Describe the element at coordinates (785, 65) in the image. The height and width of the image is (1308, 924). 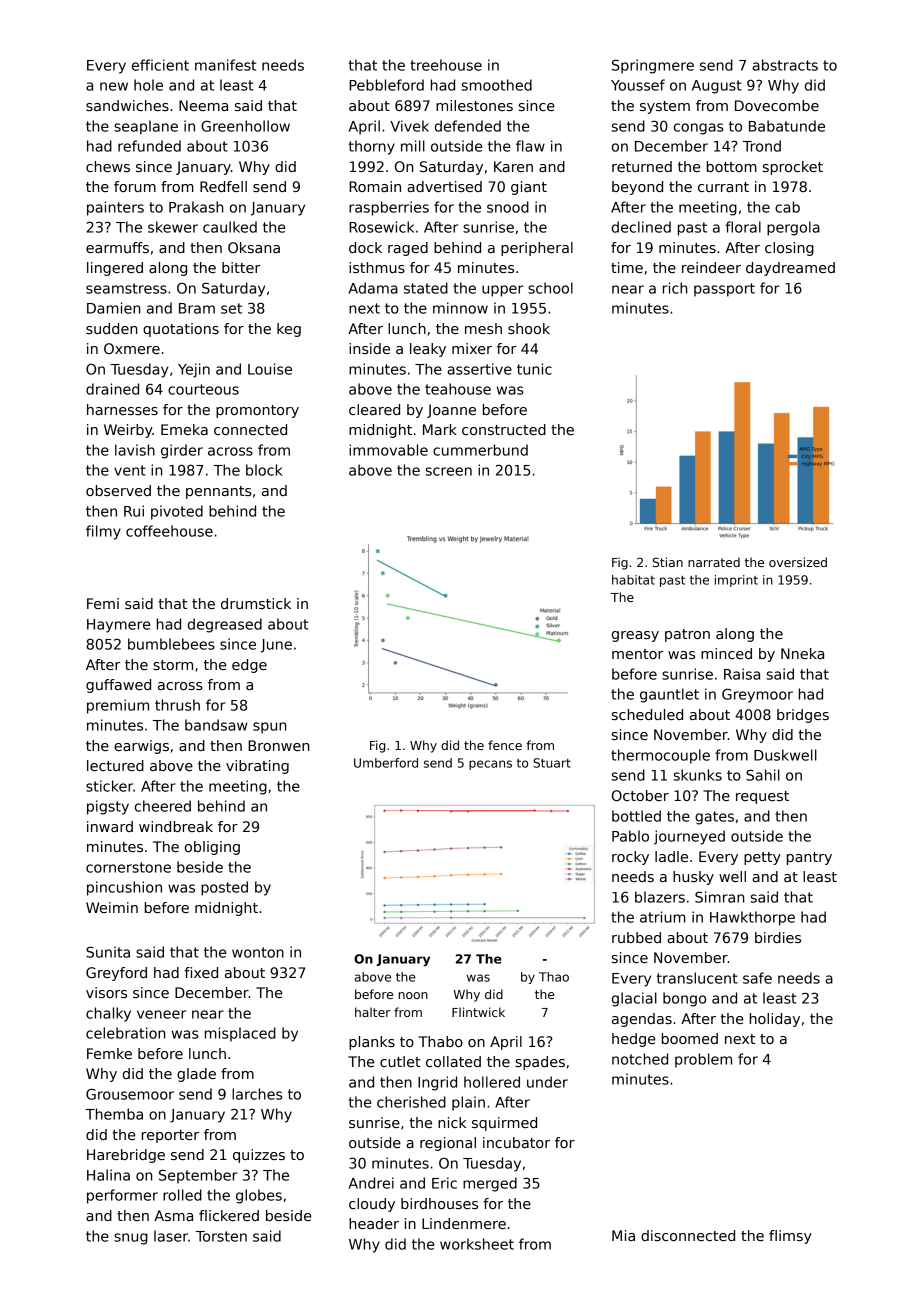
I see `abstracts` at that location.
